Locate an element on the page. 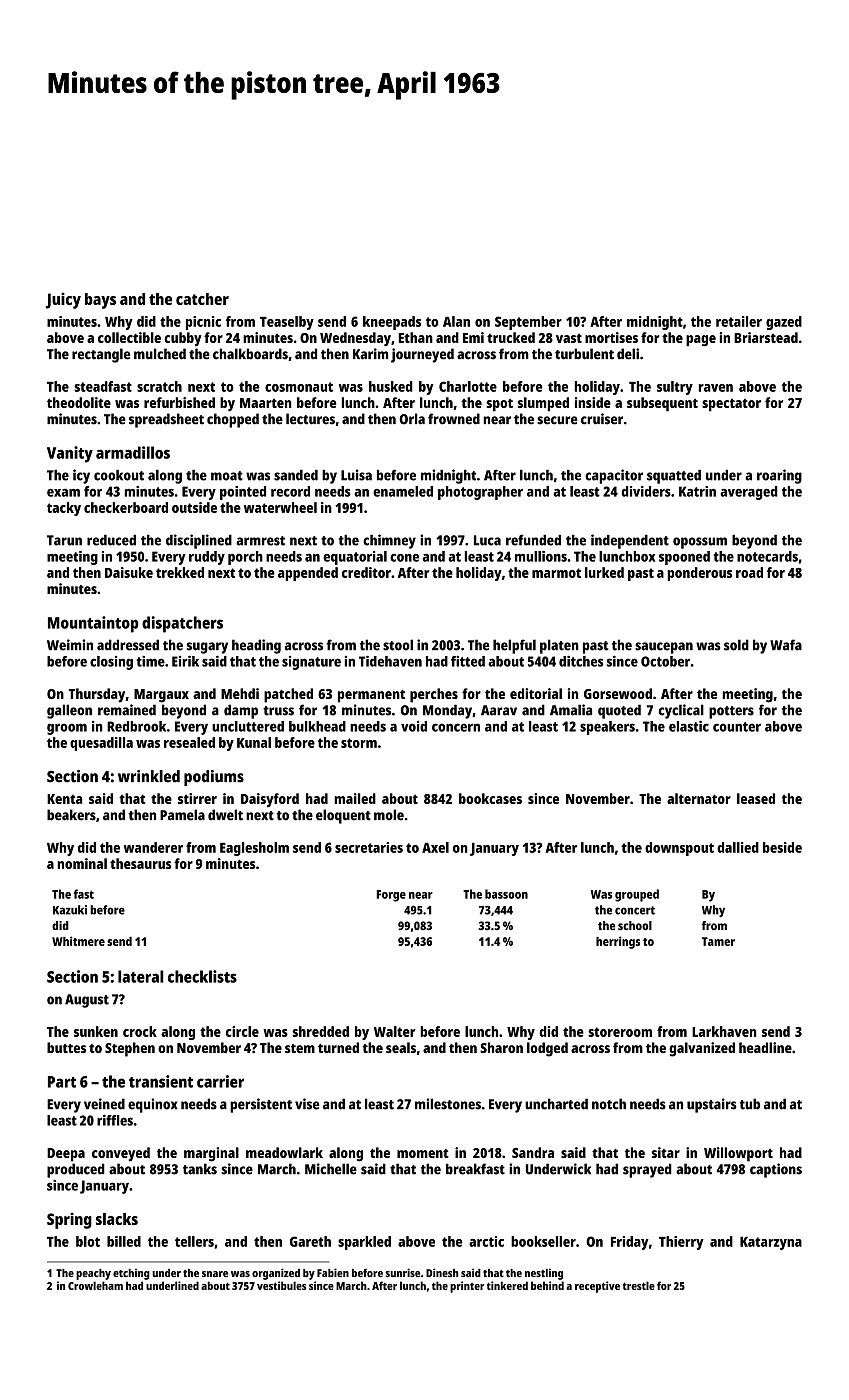  Teaselby is located at coordinates (287, 323).
